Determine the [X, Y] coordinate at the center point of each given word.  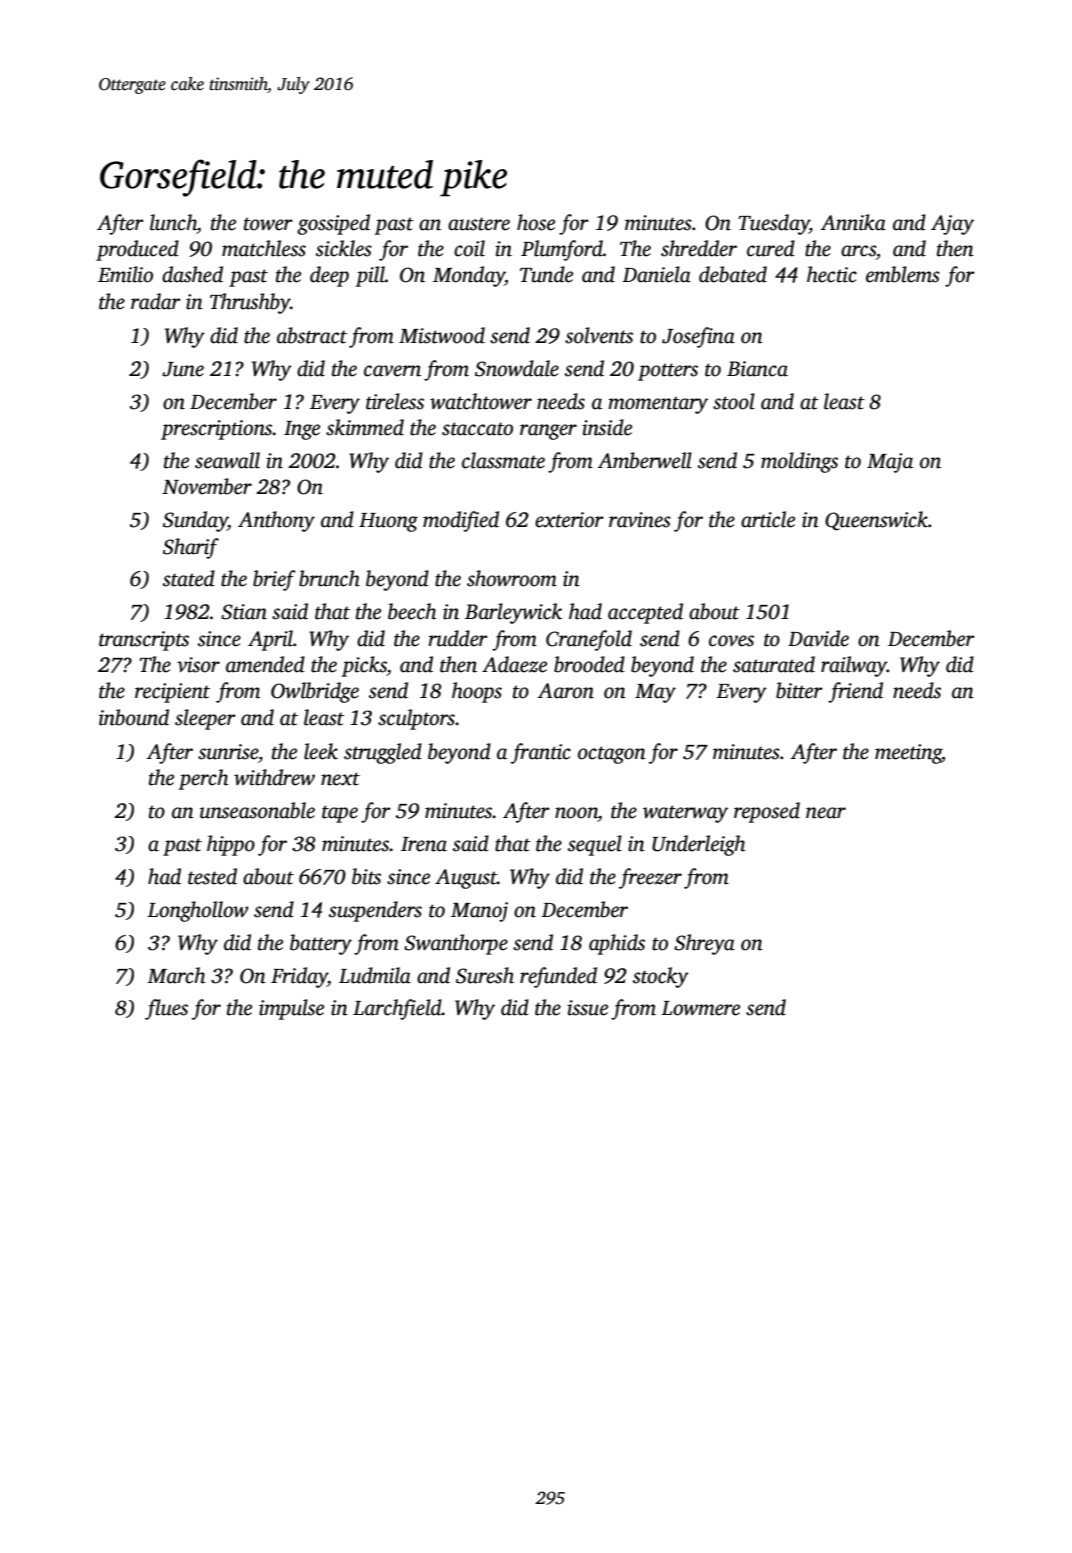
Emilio [125, 274]
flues [166, 1009]
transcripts [144, 641]
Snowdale [517, 368]
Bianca [757, 369]
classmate [503, 460]
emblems [903, 274]
